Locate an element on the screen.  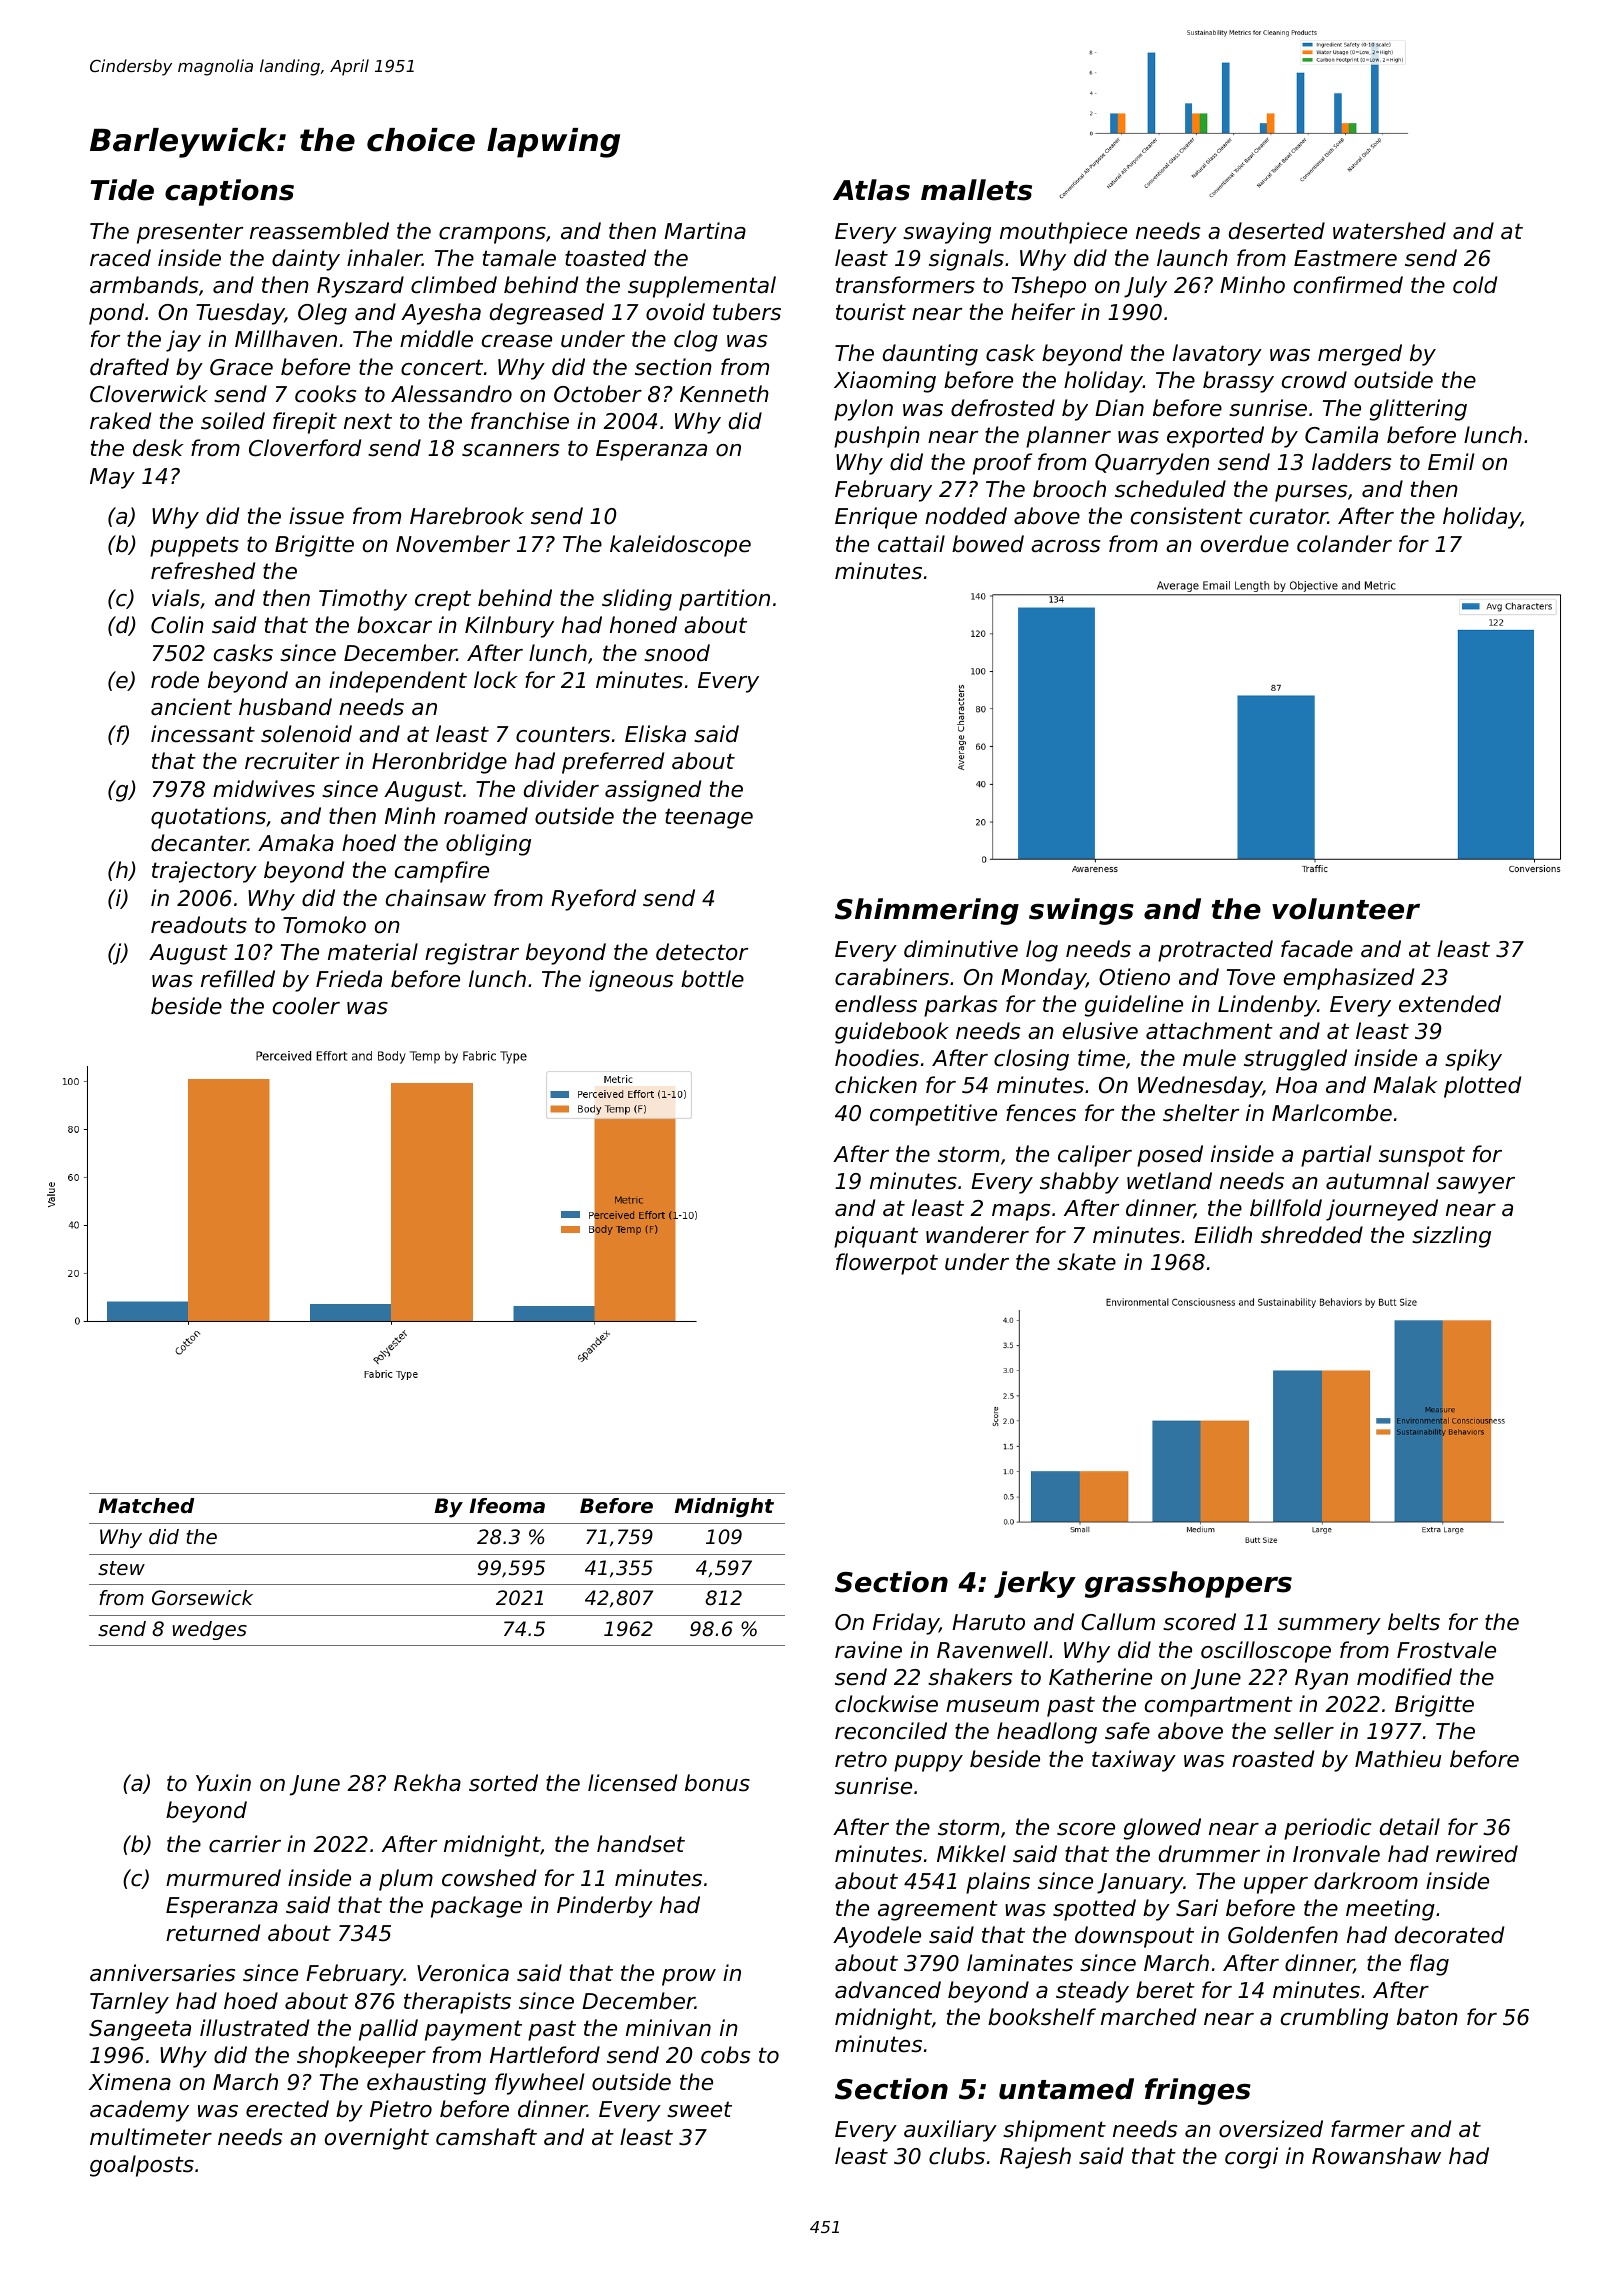
elusive is located at coordinates (1100, 1031).
